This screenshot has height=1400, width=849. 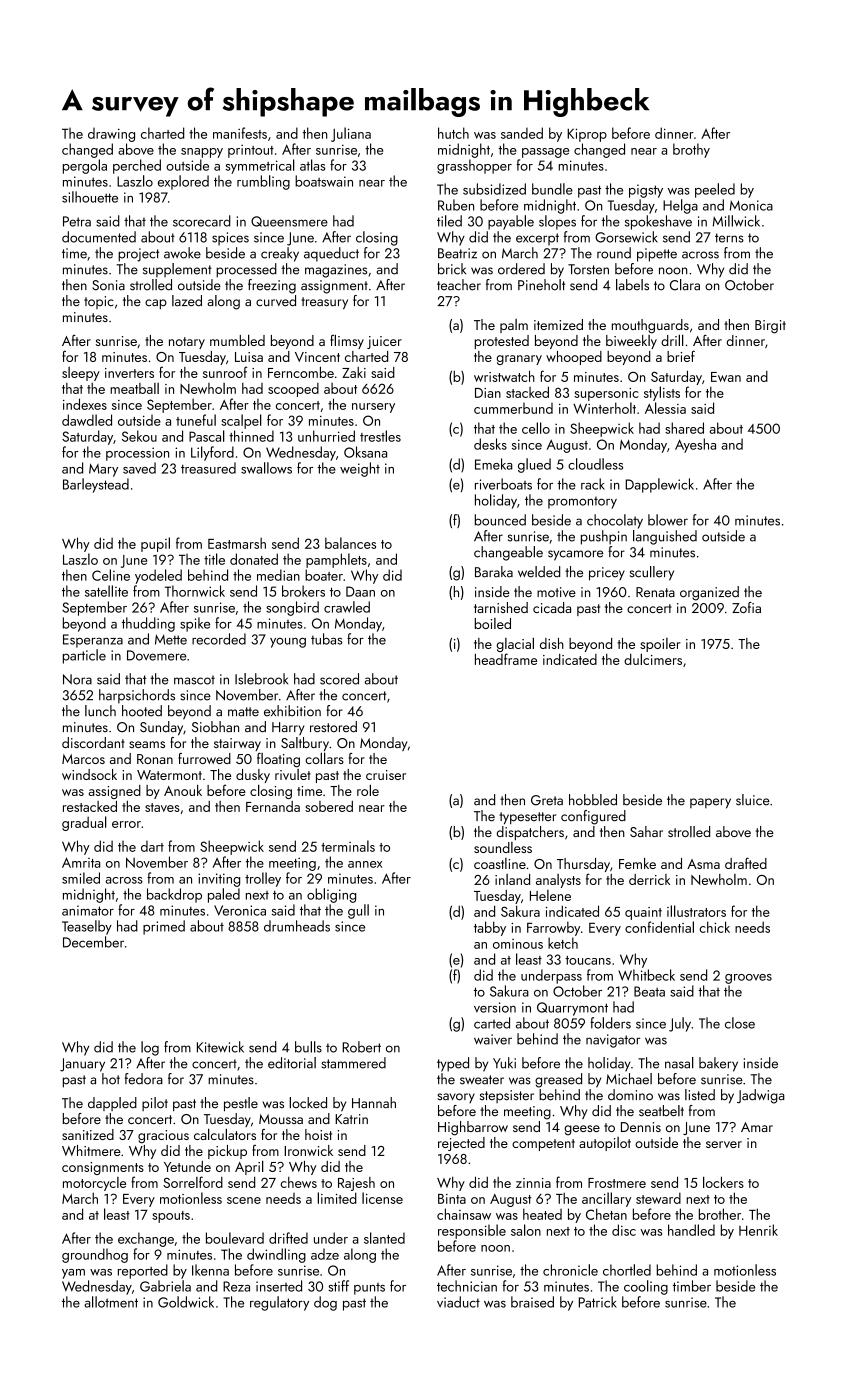 What do you see at coordinates (458, 1302) in the screenshot?
I see `viaduct` at bounding box center [458, 1302].
